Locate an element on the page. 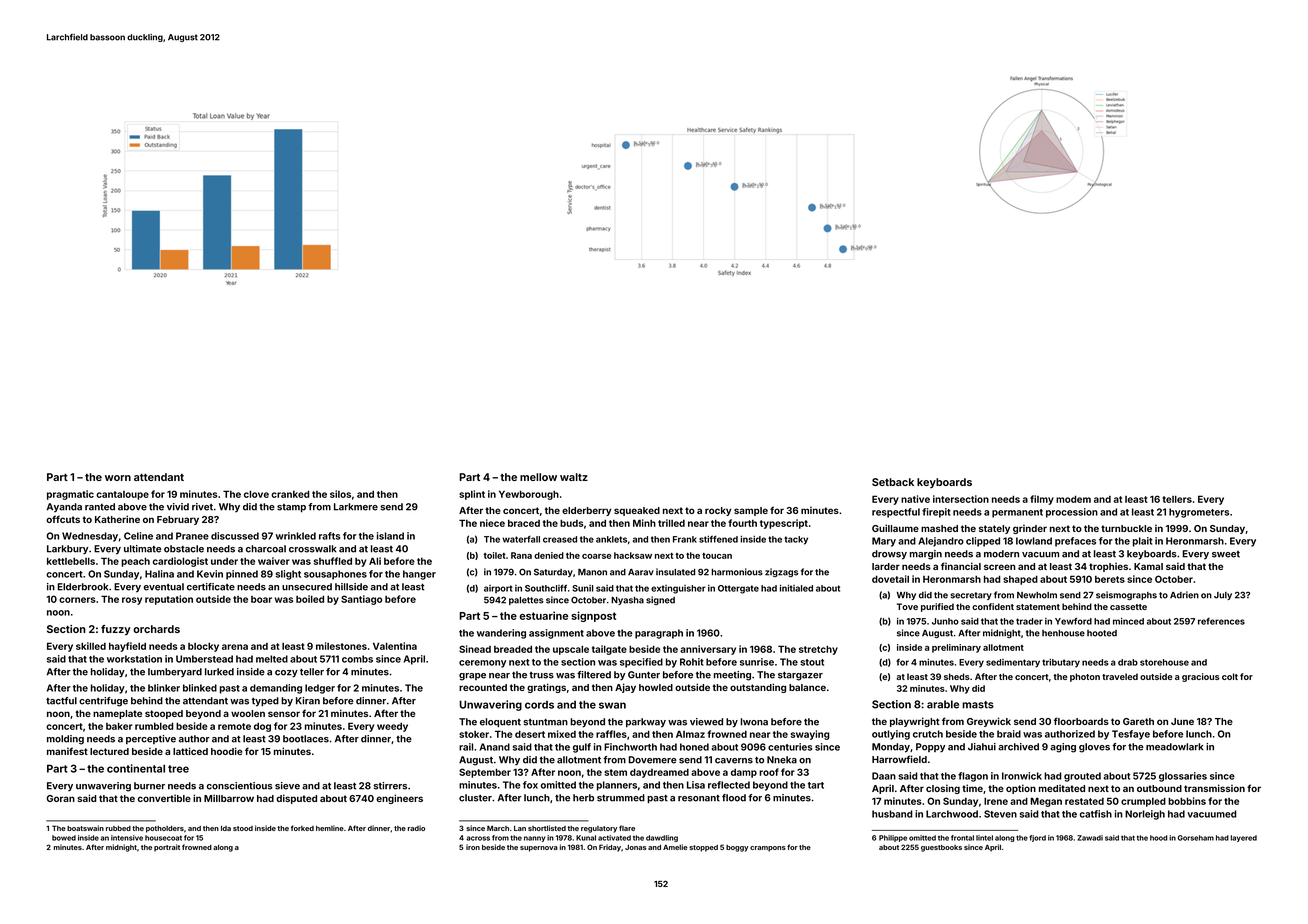  shaped is located at coordinates (1020, 580).
